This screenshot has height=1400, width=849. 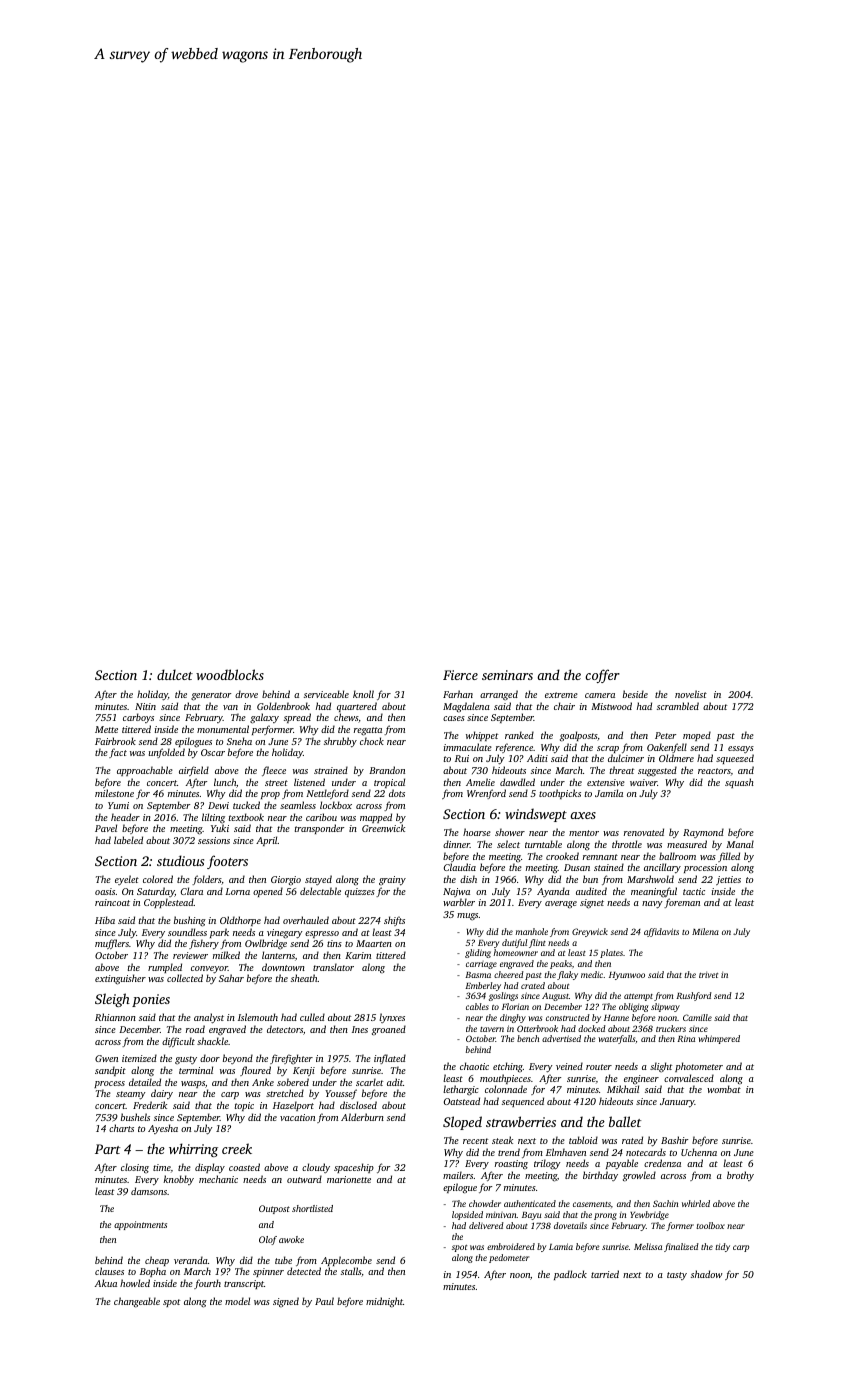 What do you see at coordinates (706, 1274) in the screenshot?
I see `shadow` at bounding box center [706, 1274].
